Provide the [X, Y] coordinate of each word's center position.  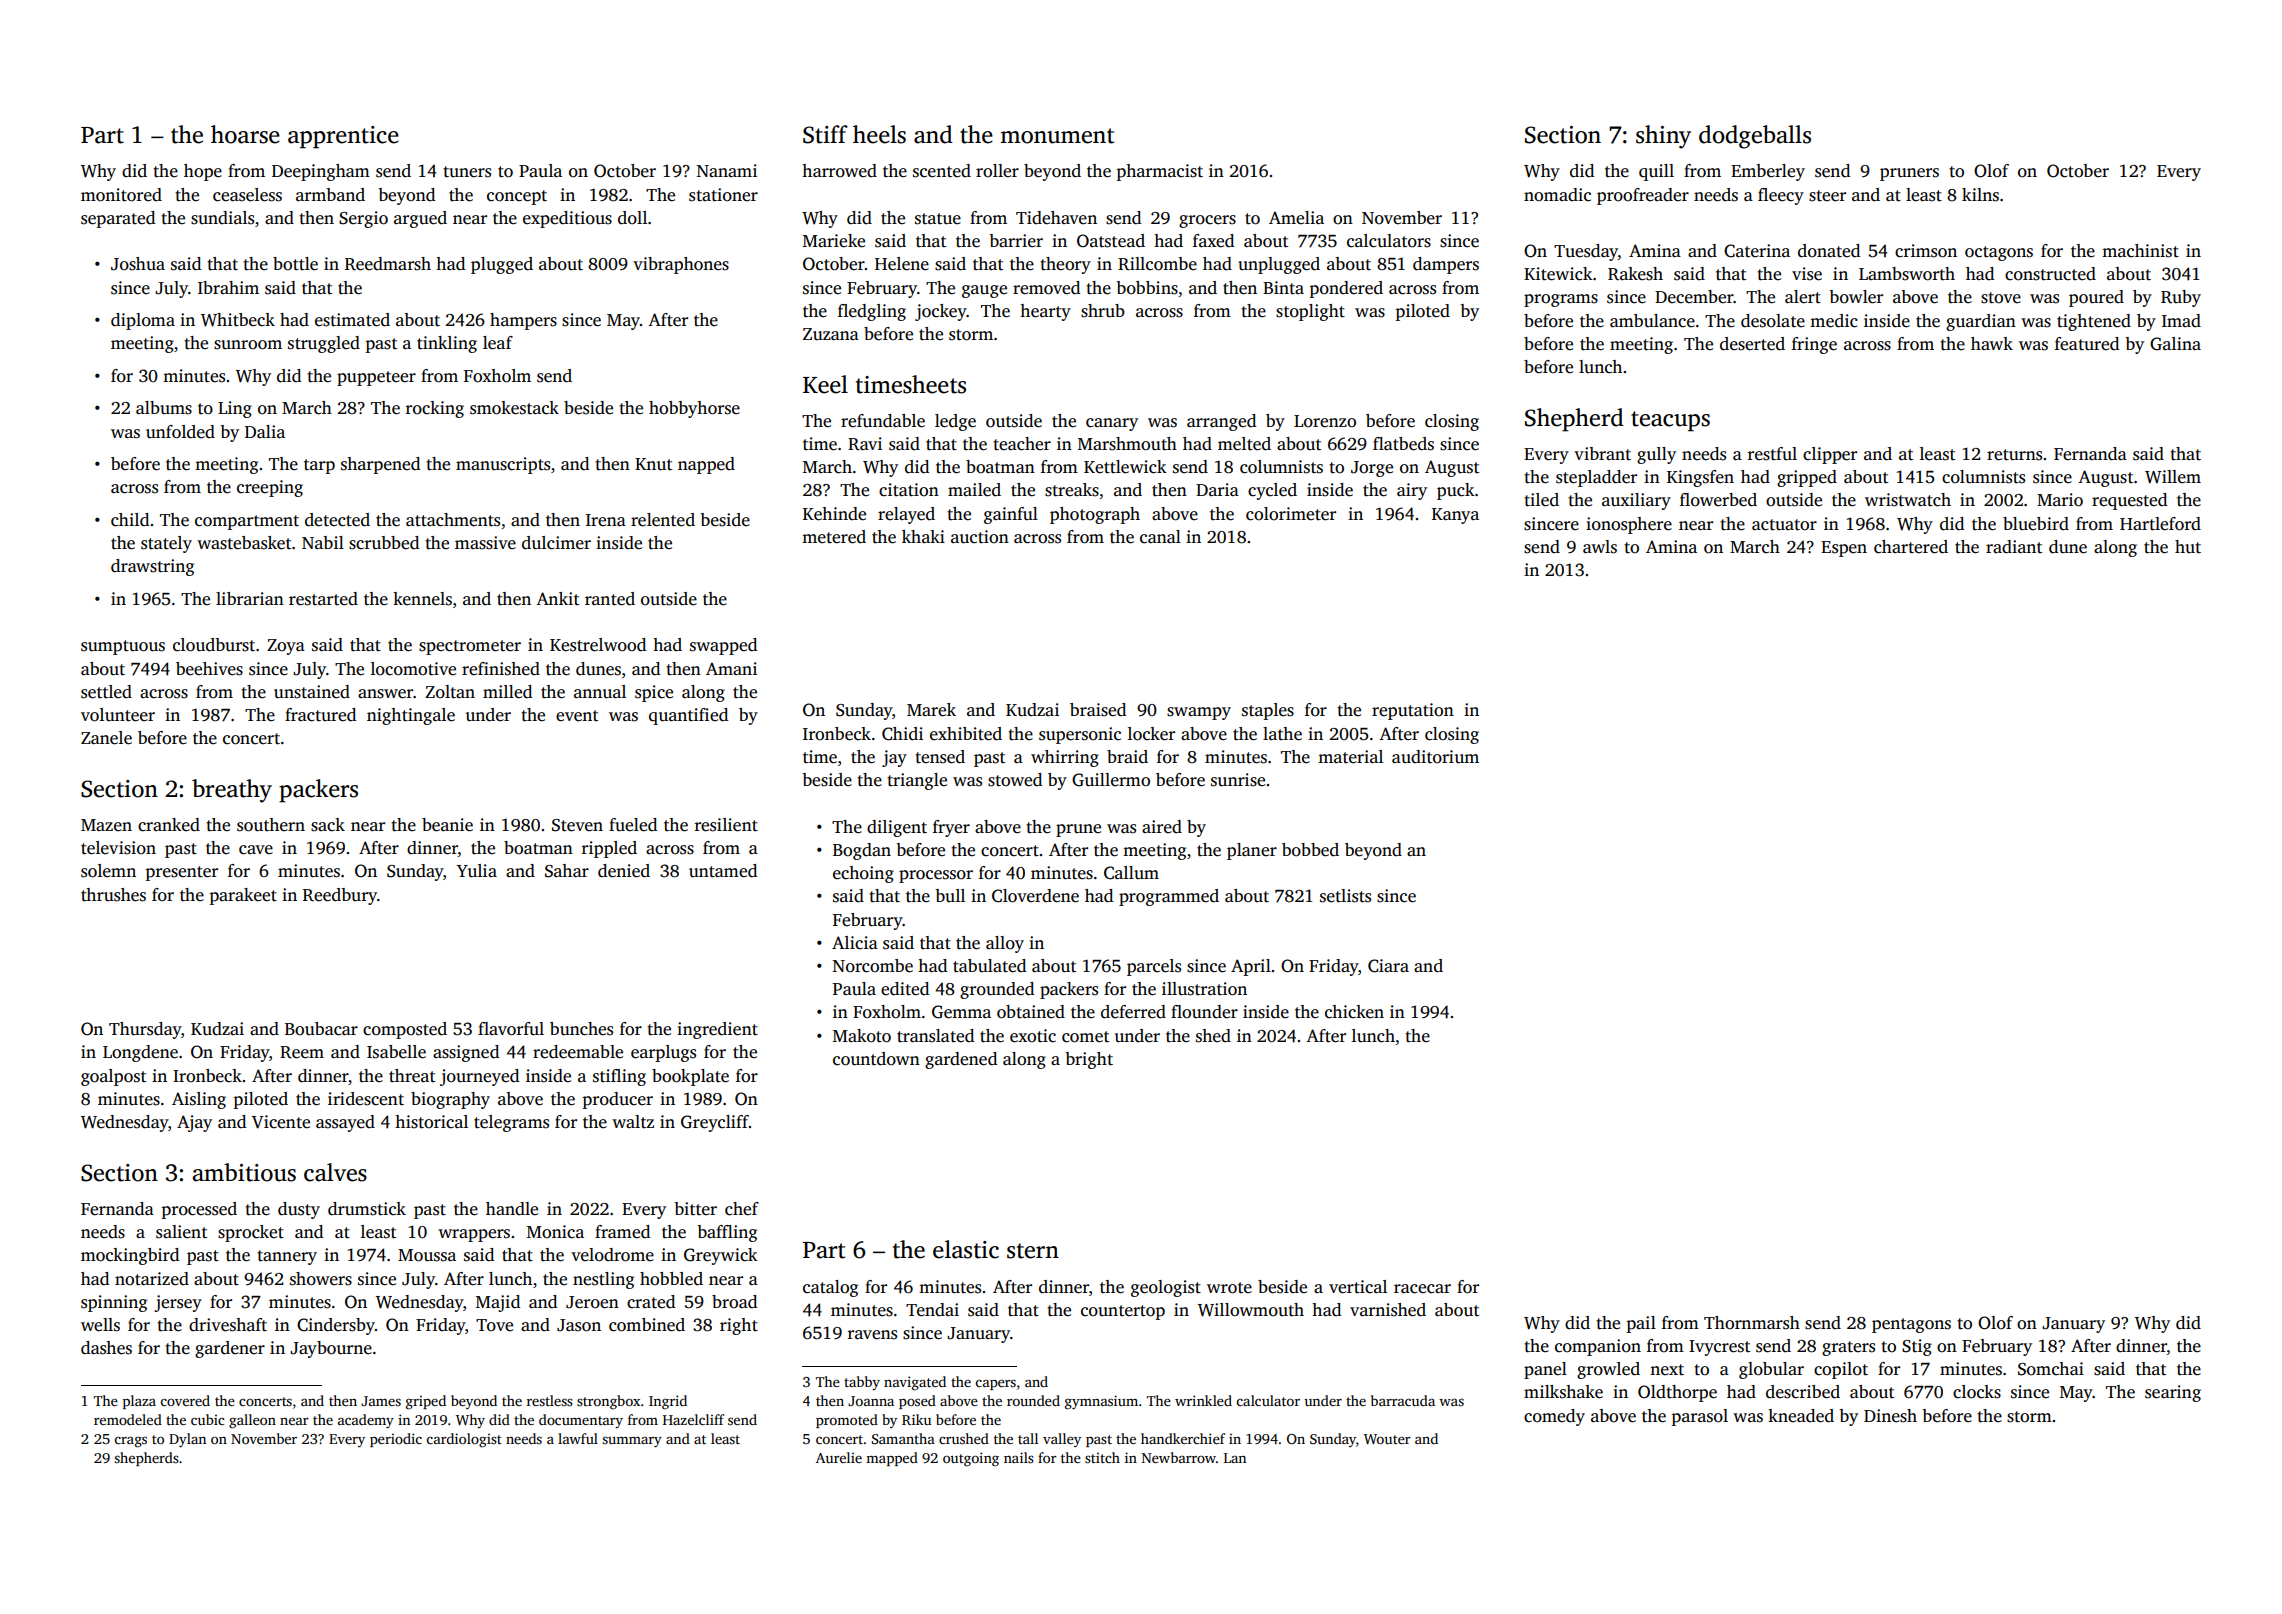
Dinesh [1890, 1416]
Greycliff [715, 1123]
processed [199, 1210]
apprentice [343, 137]
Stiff [825, 134]
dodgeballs [1755, 137]
